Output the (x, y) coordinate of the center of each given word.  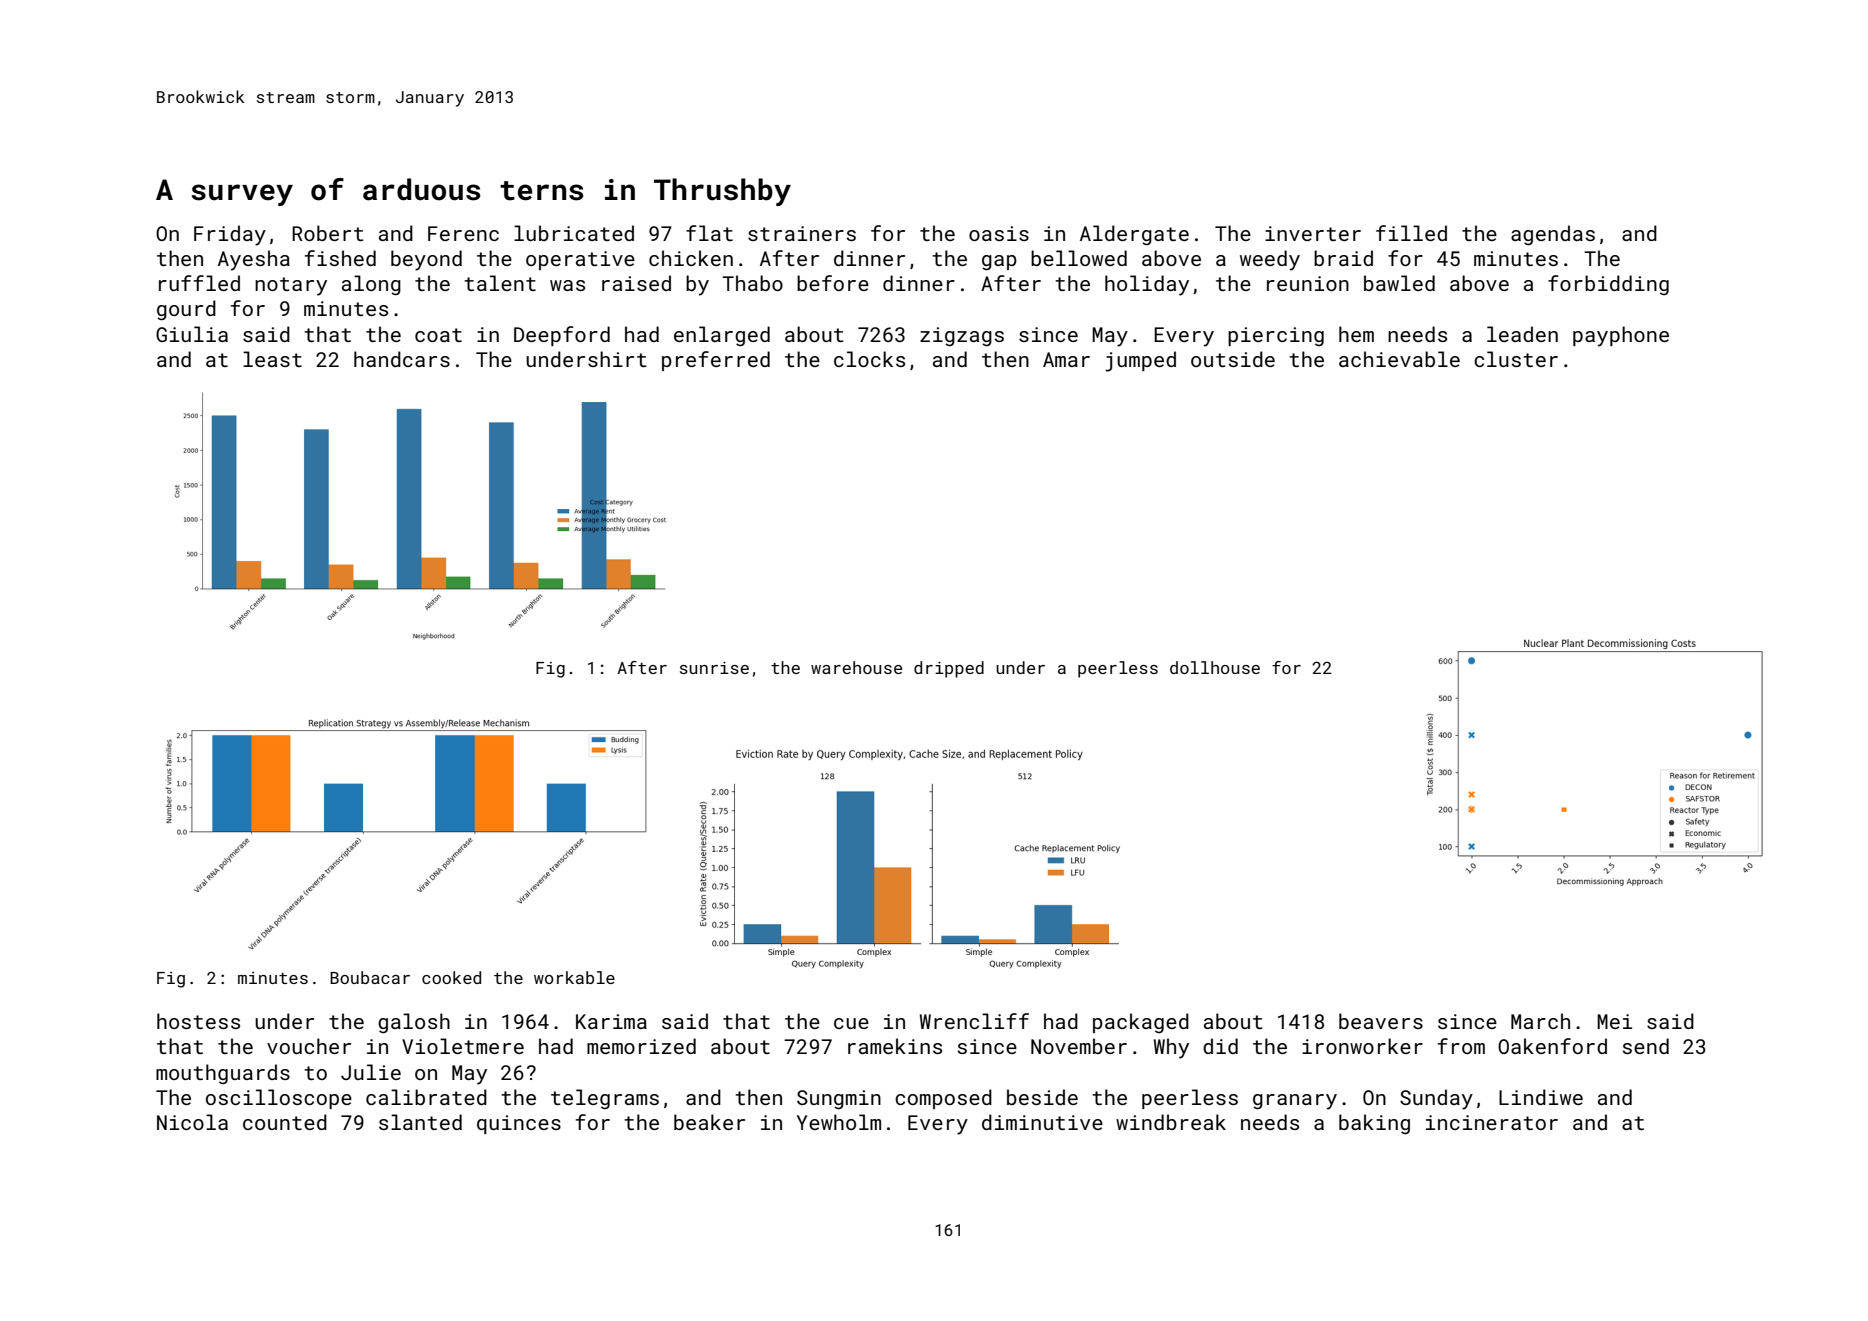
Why (1171, 1048)
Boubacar (370, 977)
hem (1356, 334)
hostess (198, 1021)
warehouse (856, 667)
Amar (1066, 359)
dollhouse (1215, 667)
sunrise (714, 668)
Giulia (192, 334)
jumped (1140, 361)
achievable (1399, 359)
